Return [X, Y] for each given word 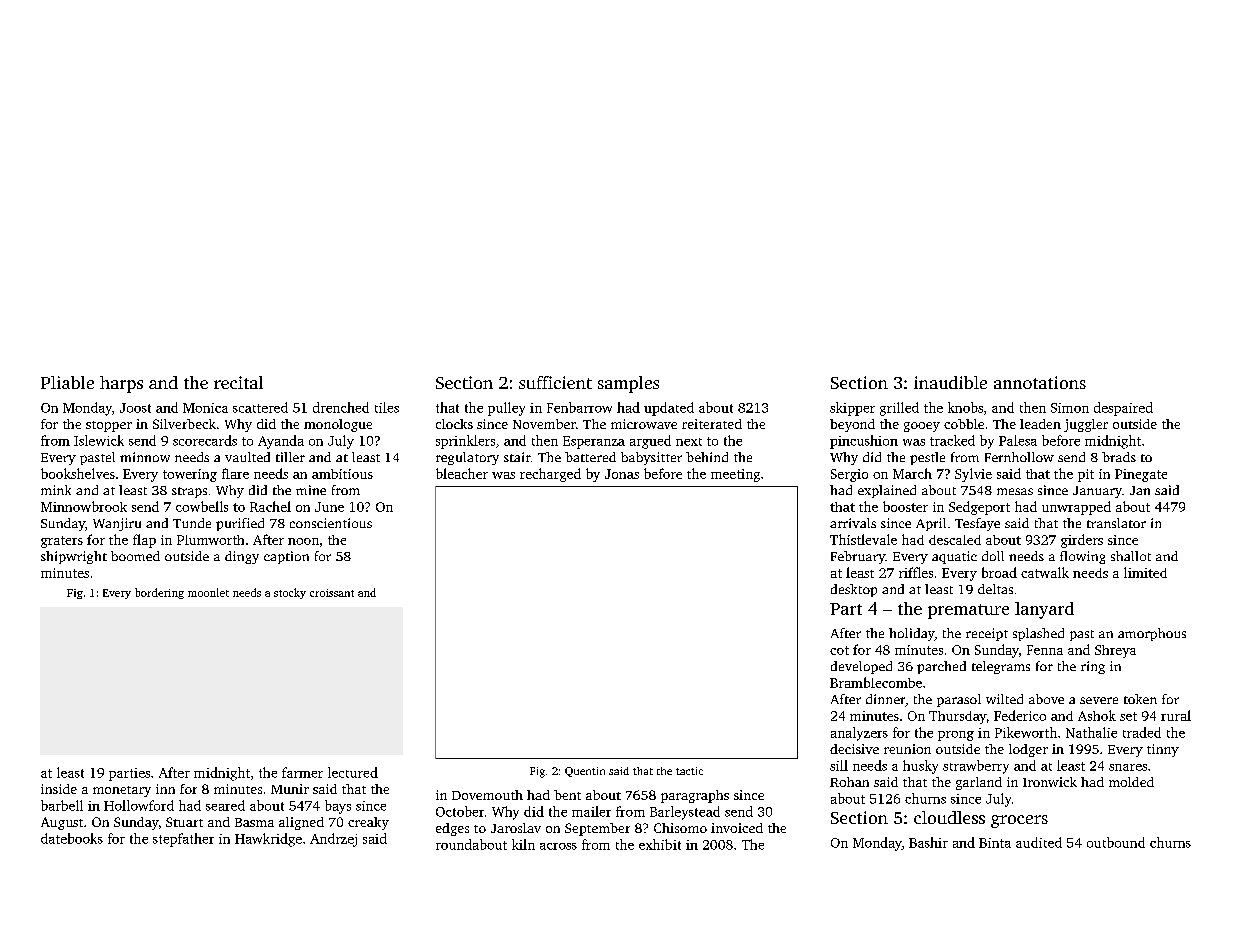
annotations [1040, 382]
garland [979, 783]
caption [286, 557]
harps [121, 384]
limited [1145, 572]
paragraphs [695, 796]
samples [628, 384]
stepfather [183, 840]
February [858, 557]
